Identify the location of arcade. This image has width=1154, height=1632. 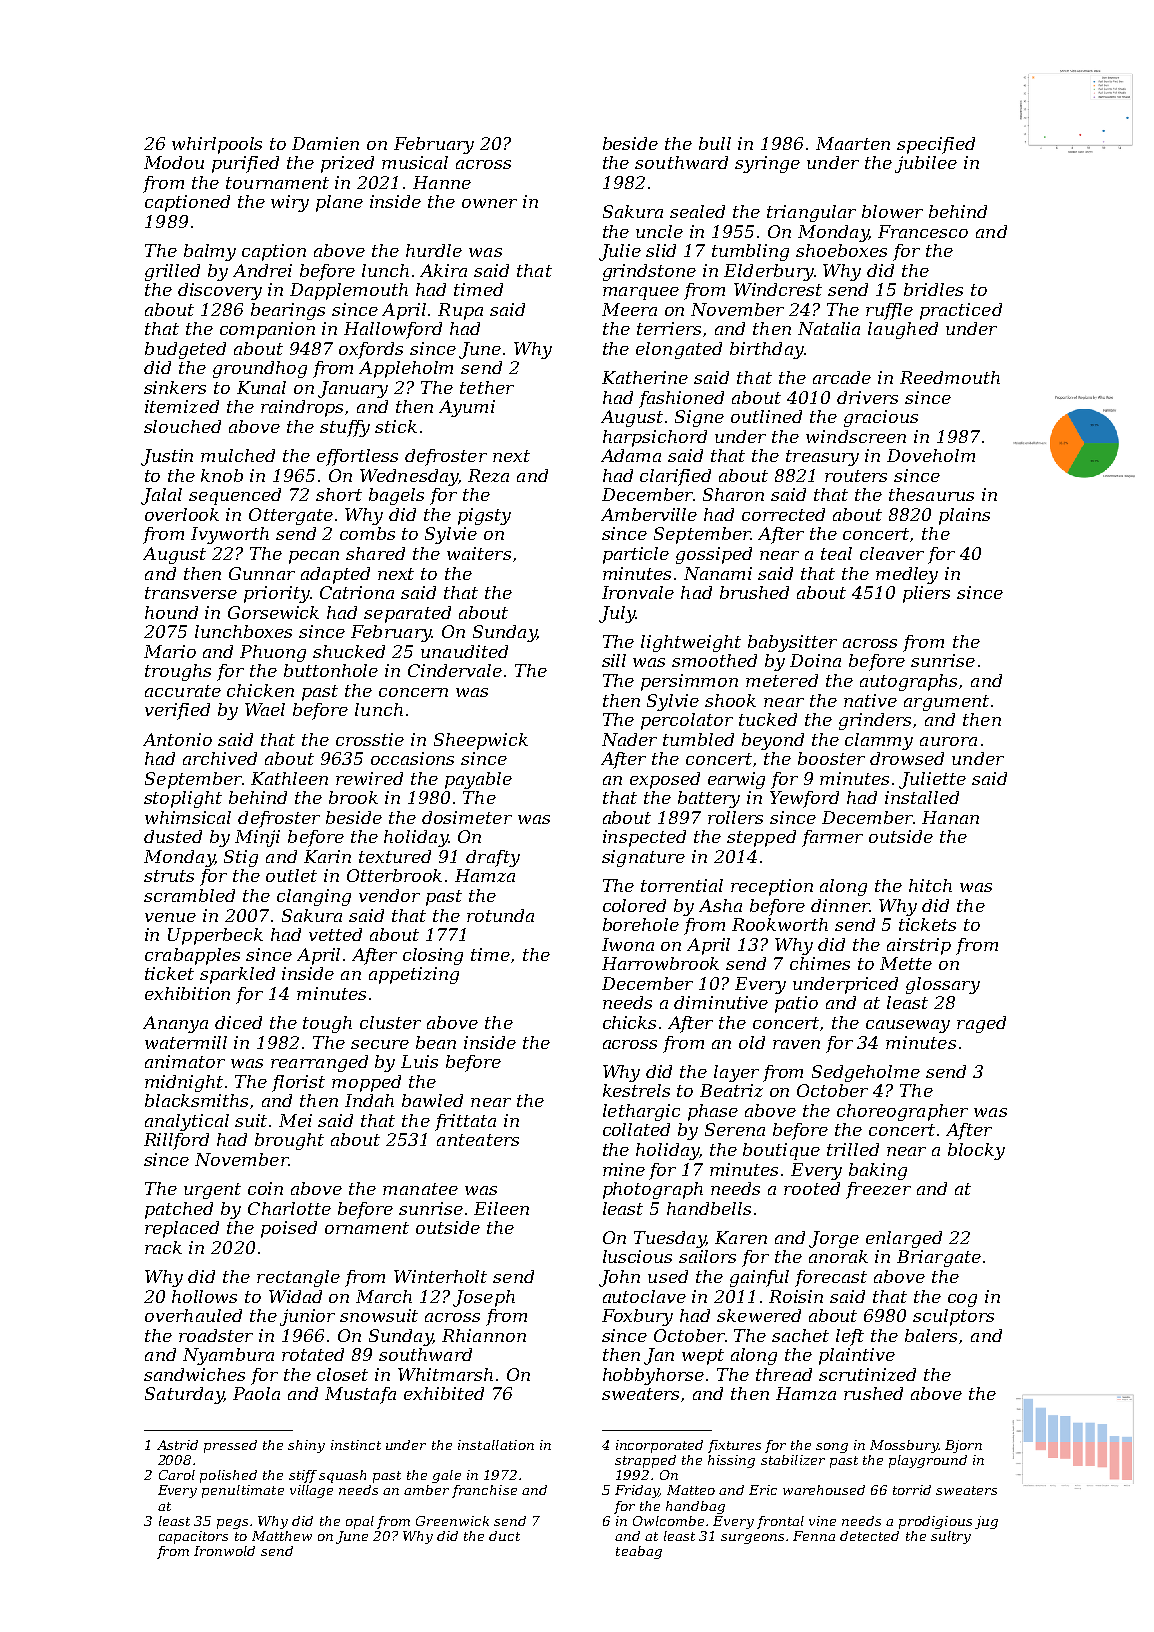
(842, 377).
